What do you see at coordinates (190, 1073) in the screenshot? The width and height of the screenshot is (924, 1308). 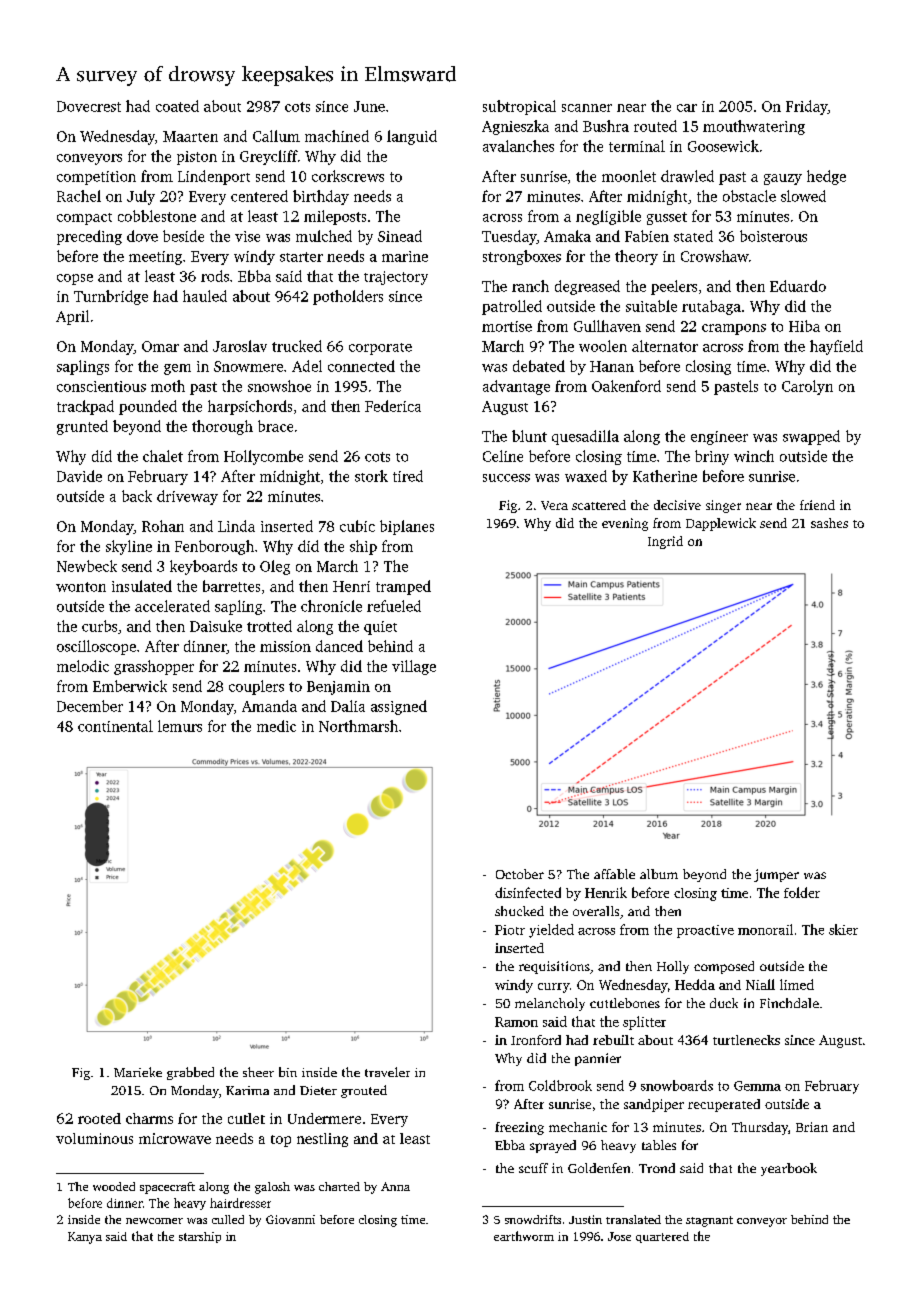 I see `grabbed` at bounding box center [190, 1073].
